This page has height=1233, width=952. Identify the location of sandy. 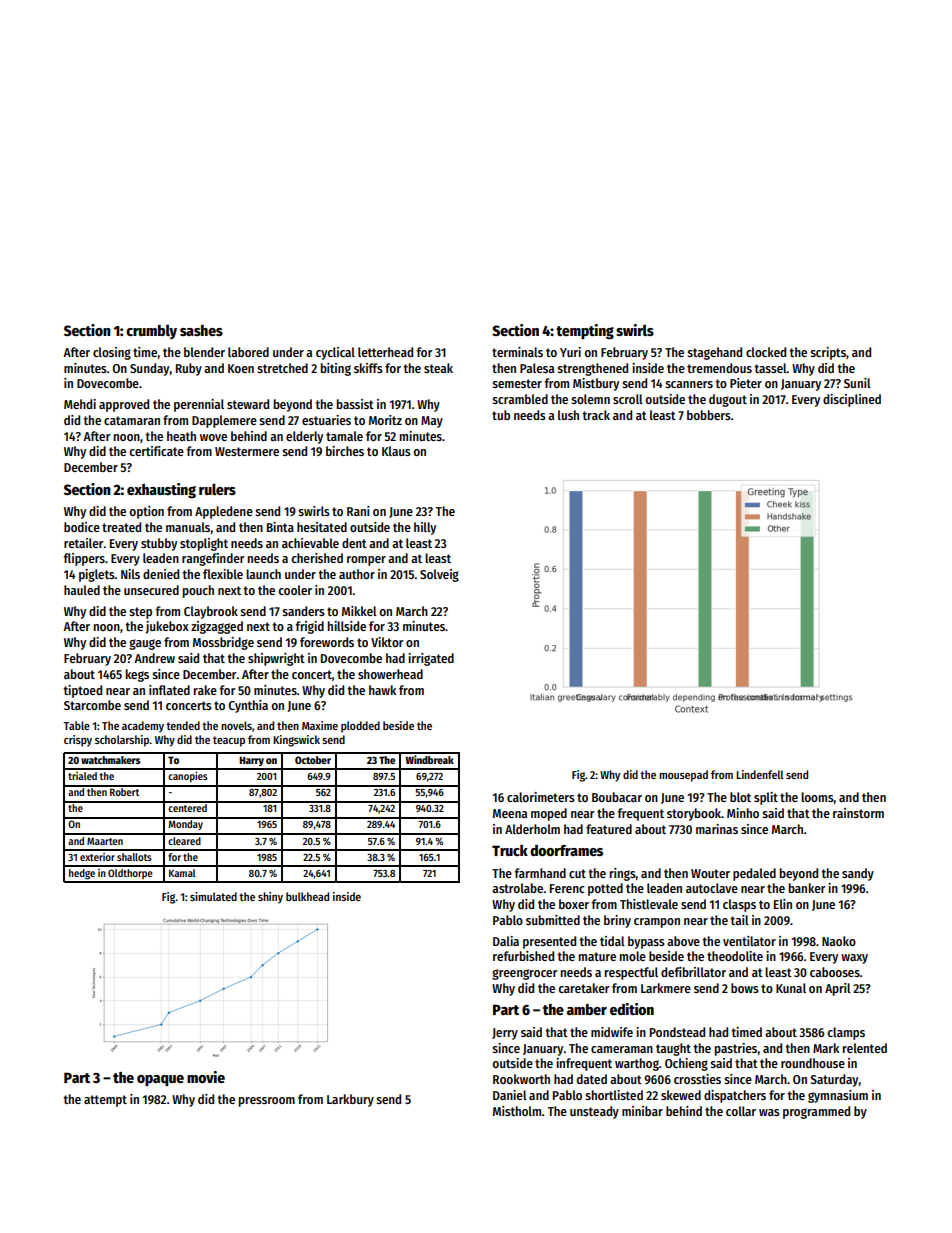
(858, 874).
